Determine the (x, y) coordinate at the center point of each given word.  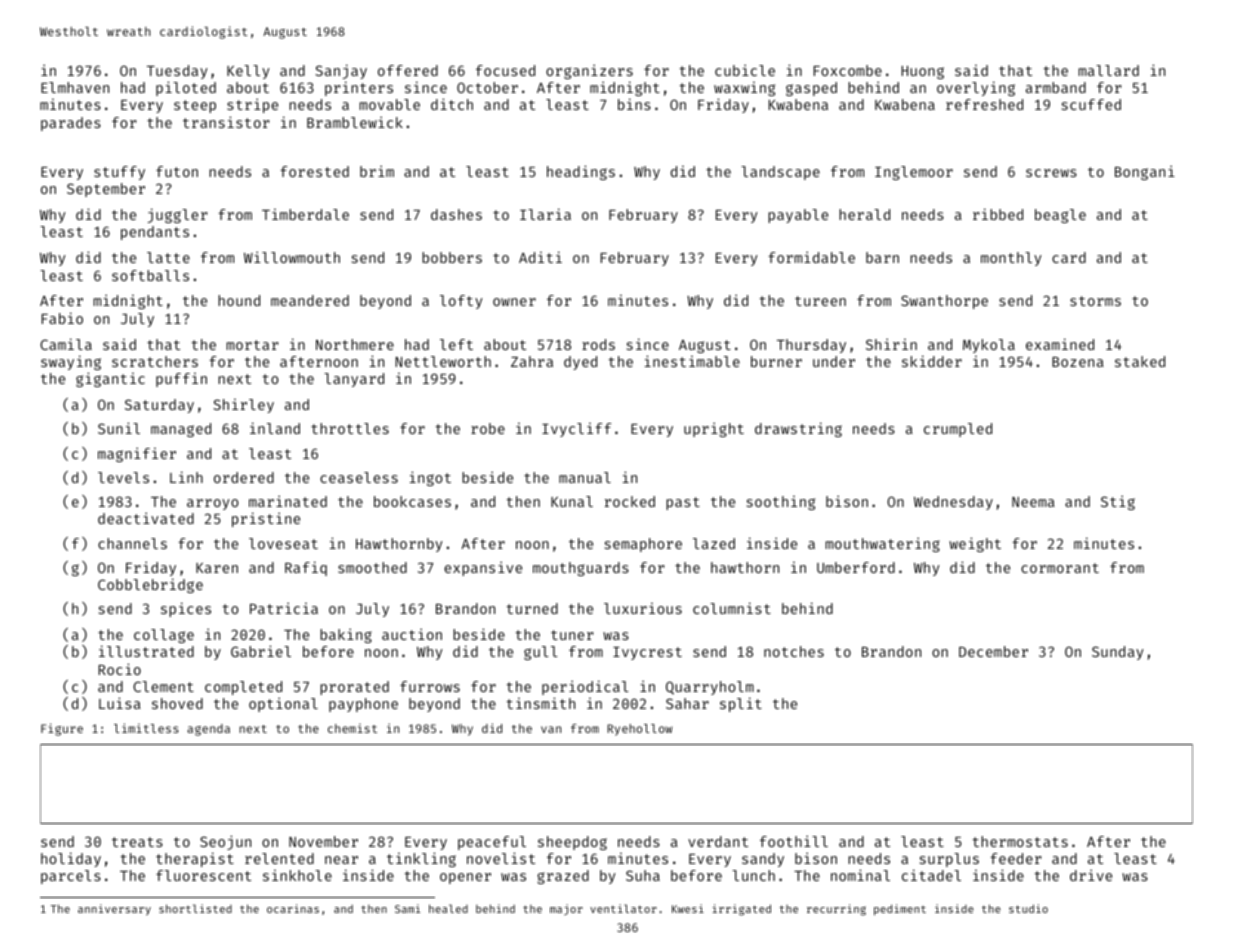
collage (164, 636)
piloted (186, 88)
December (993, 651)
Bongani (1145, 172)
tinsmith (540, 703)
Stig (1118, 502)
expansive (483, 568)
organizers (589, 71)
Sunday (1118, 653)
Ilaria (545, 214)
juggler (178, 215)
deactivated (146, 518)
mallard (1108, 70)
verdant (718, 841)
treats (137, 842)
